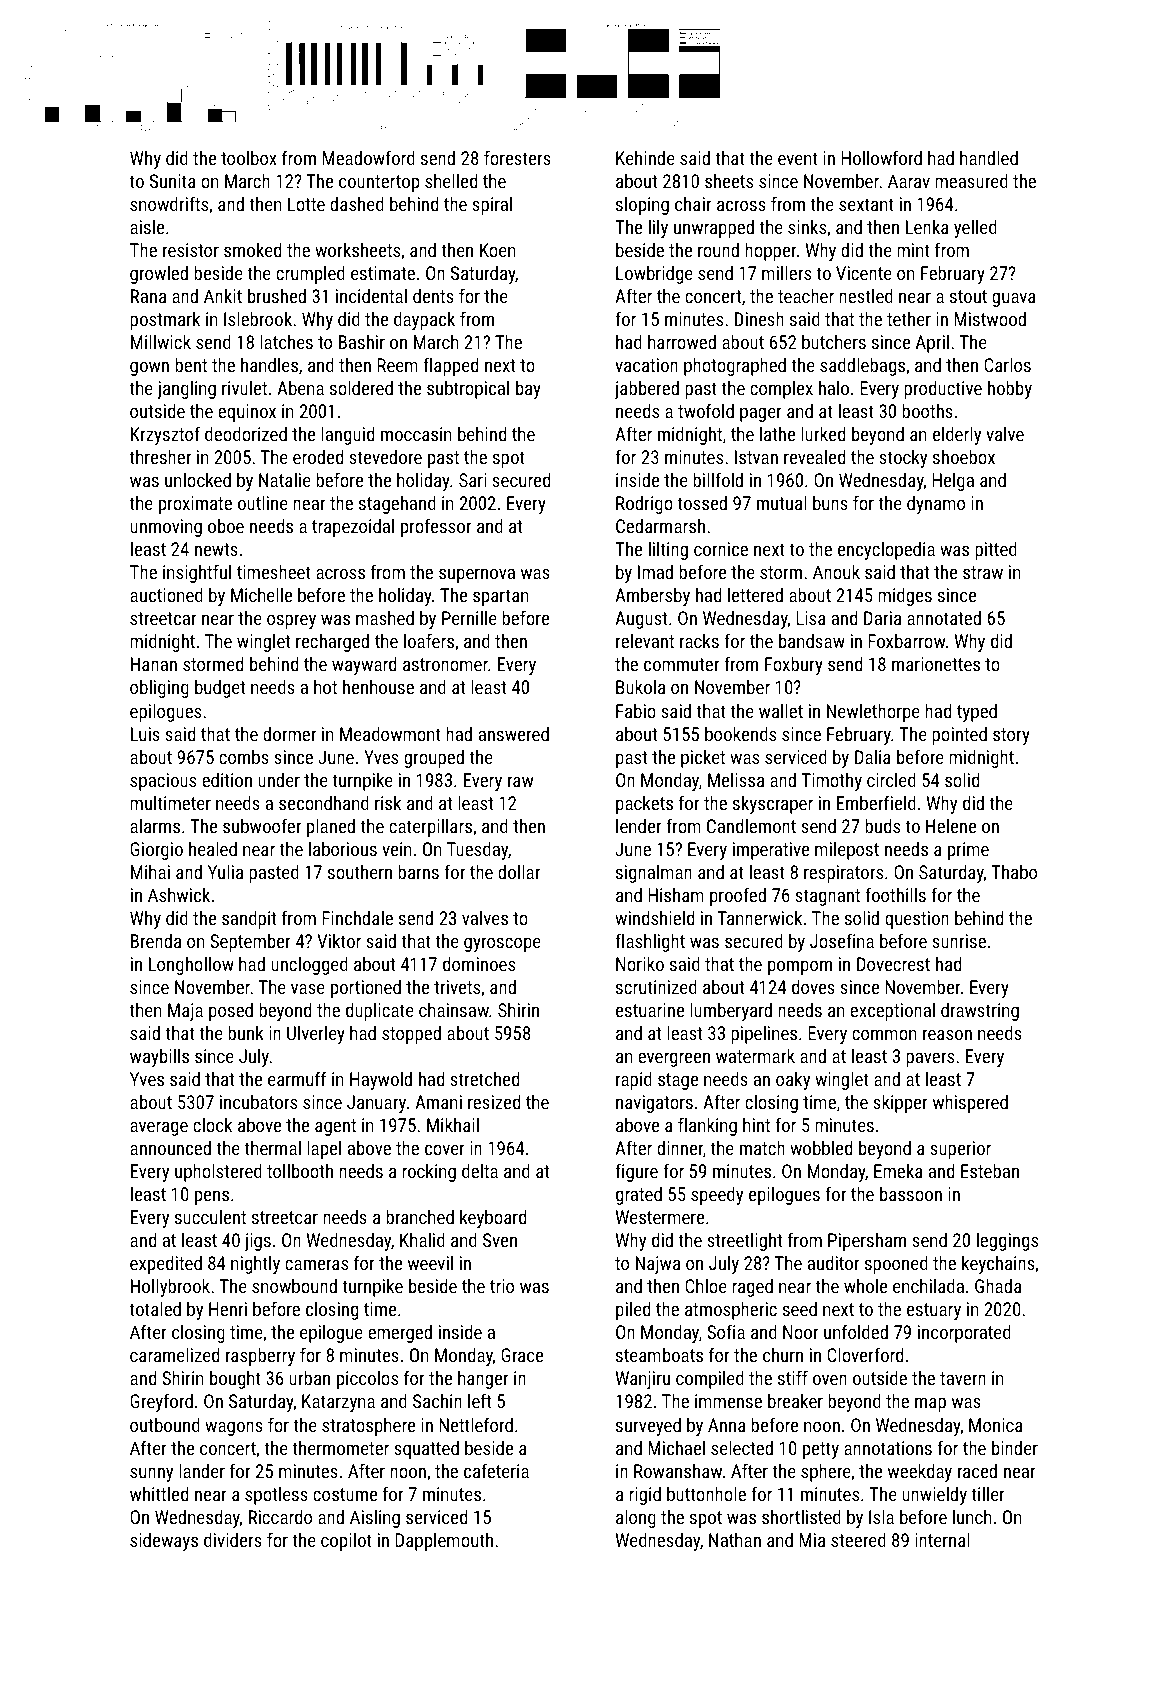  Describe the element at coordinates (642, 205) in the document. I see `sloping` at that location.
